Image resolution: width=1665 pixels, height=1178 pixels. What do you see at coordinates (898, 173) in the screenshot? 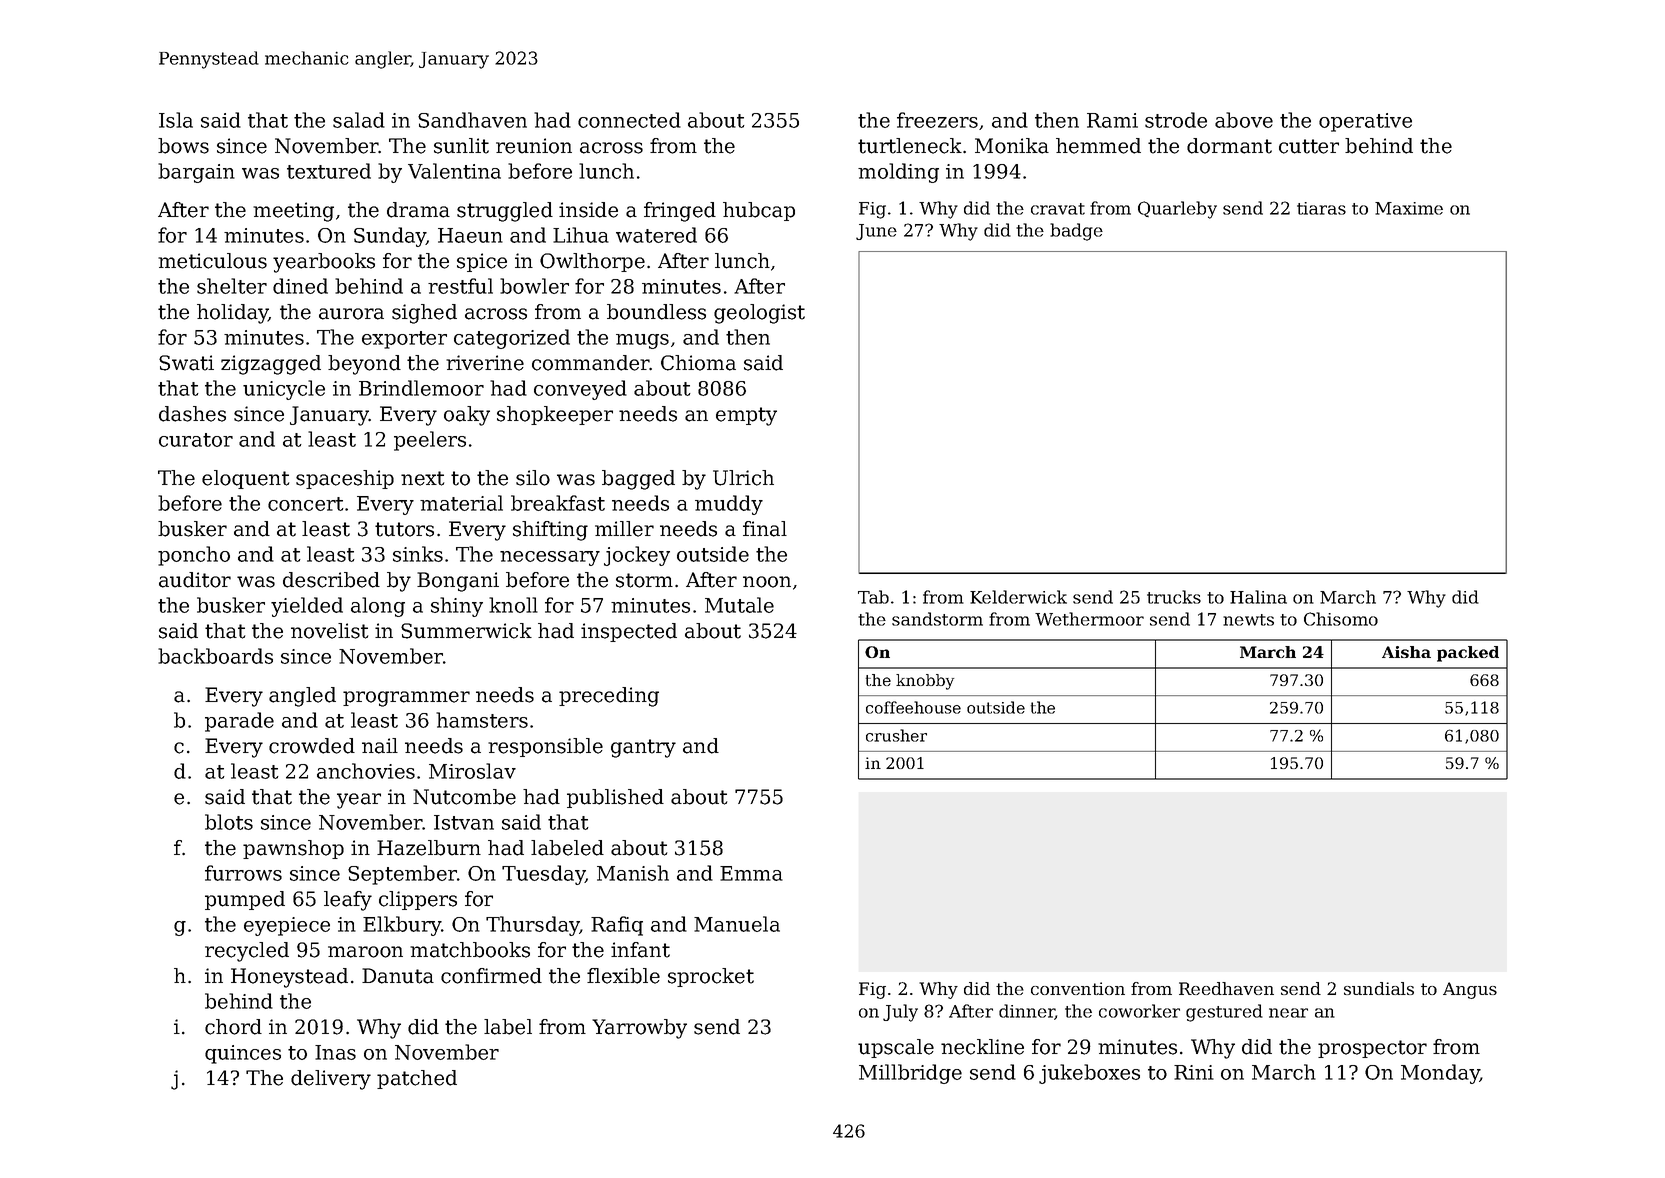
I see `molding` at bounding box center [898, 173].
